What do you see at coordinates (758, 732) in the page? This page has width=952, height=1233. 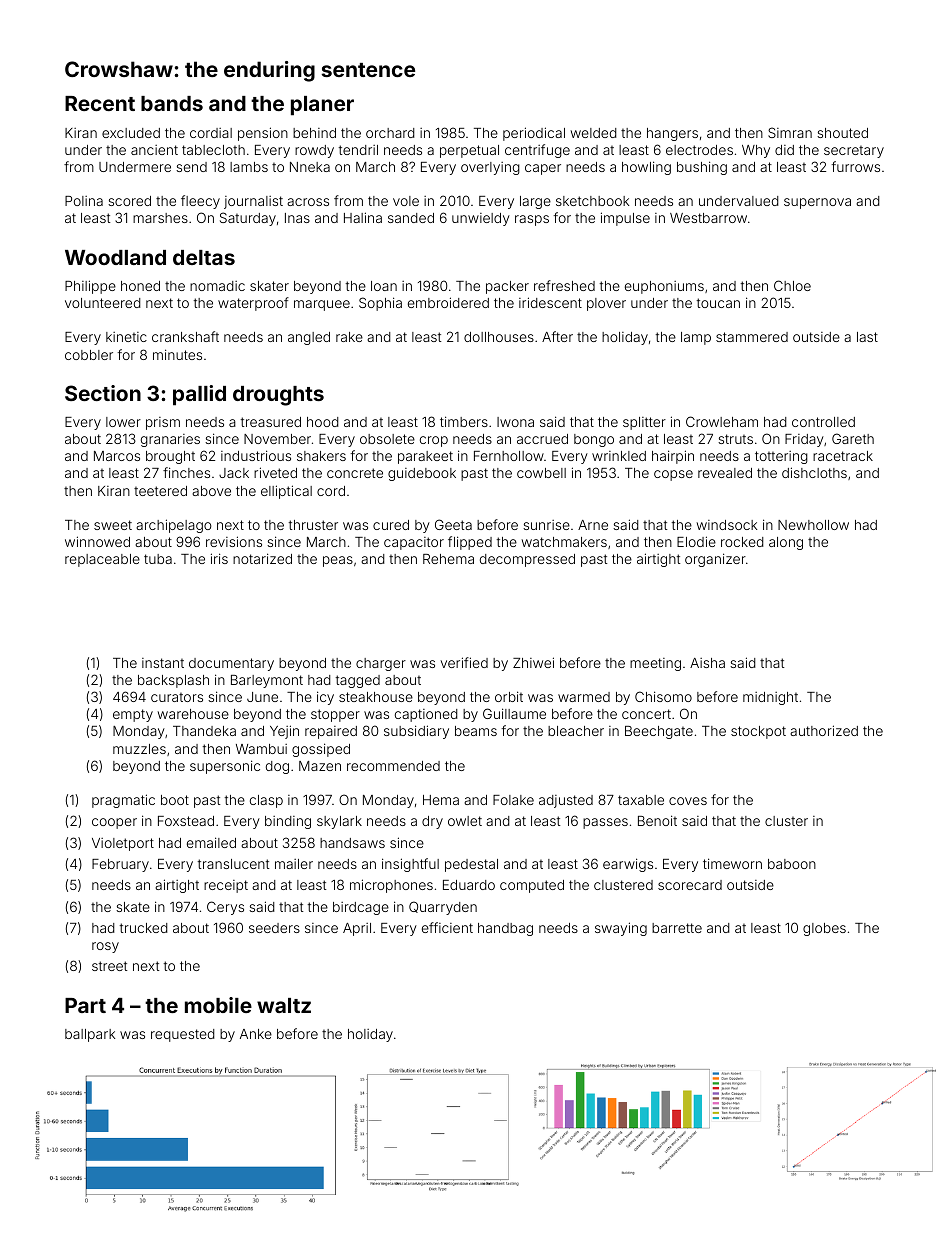 I see `stockpot` at bounding box center [758, 732].
